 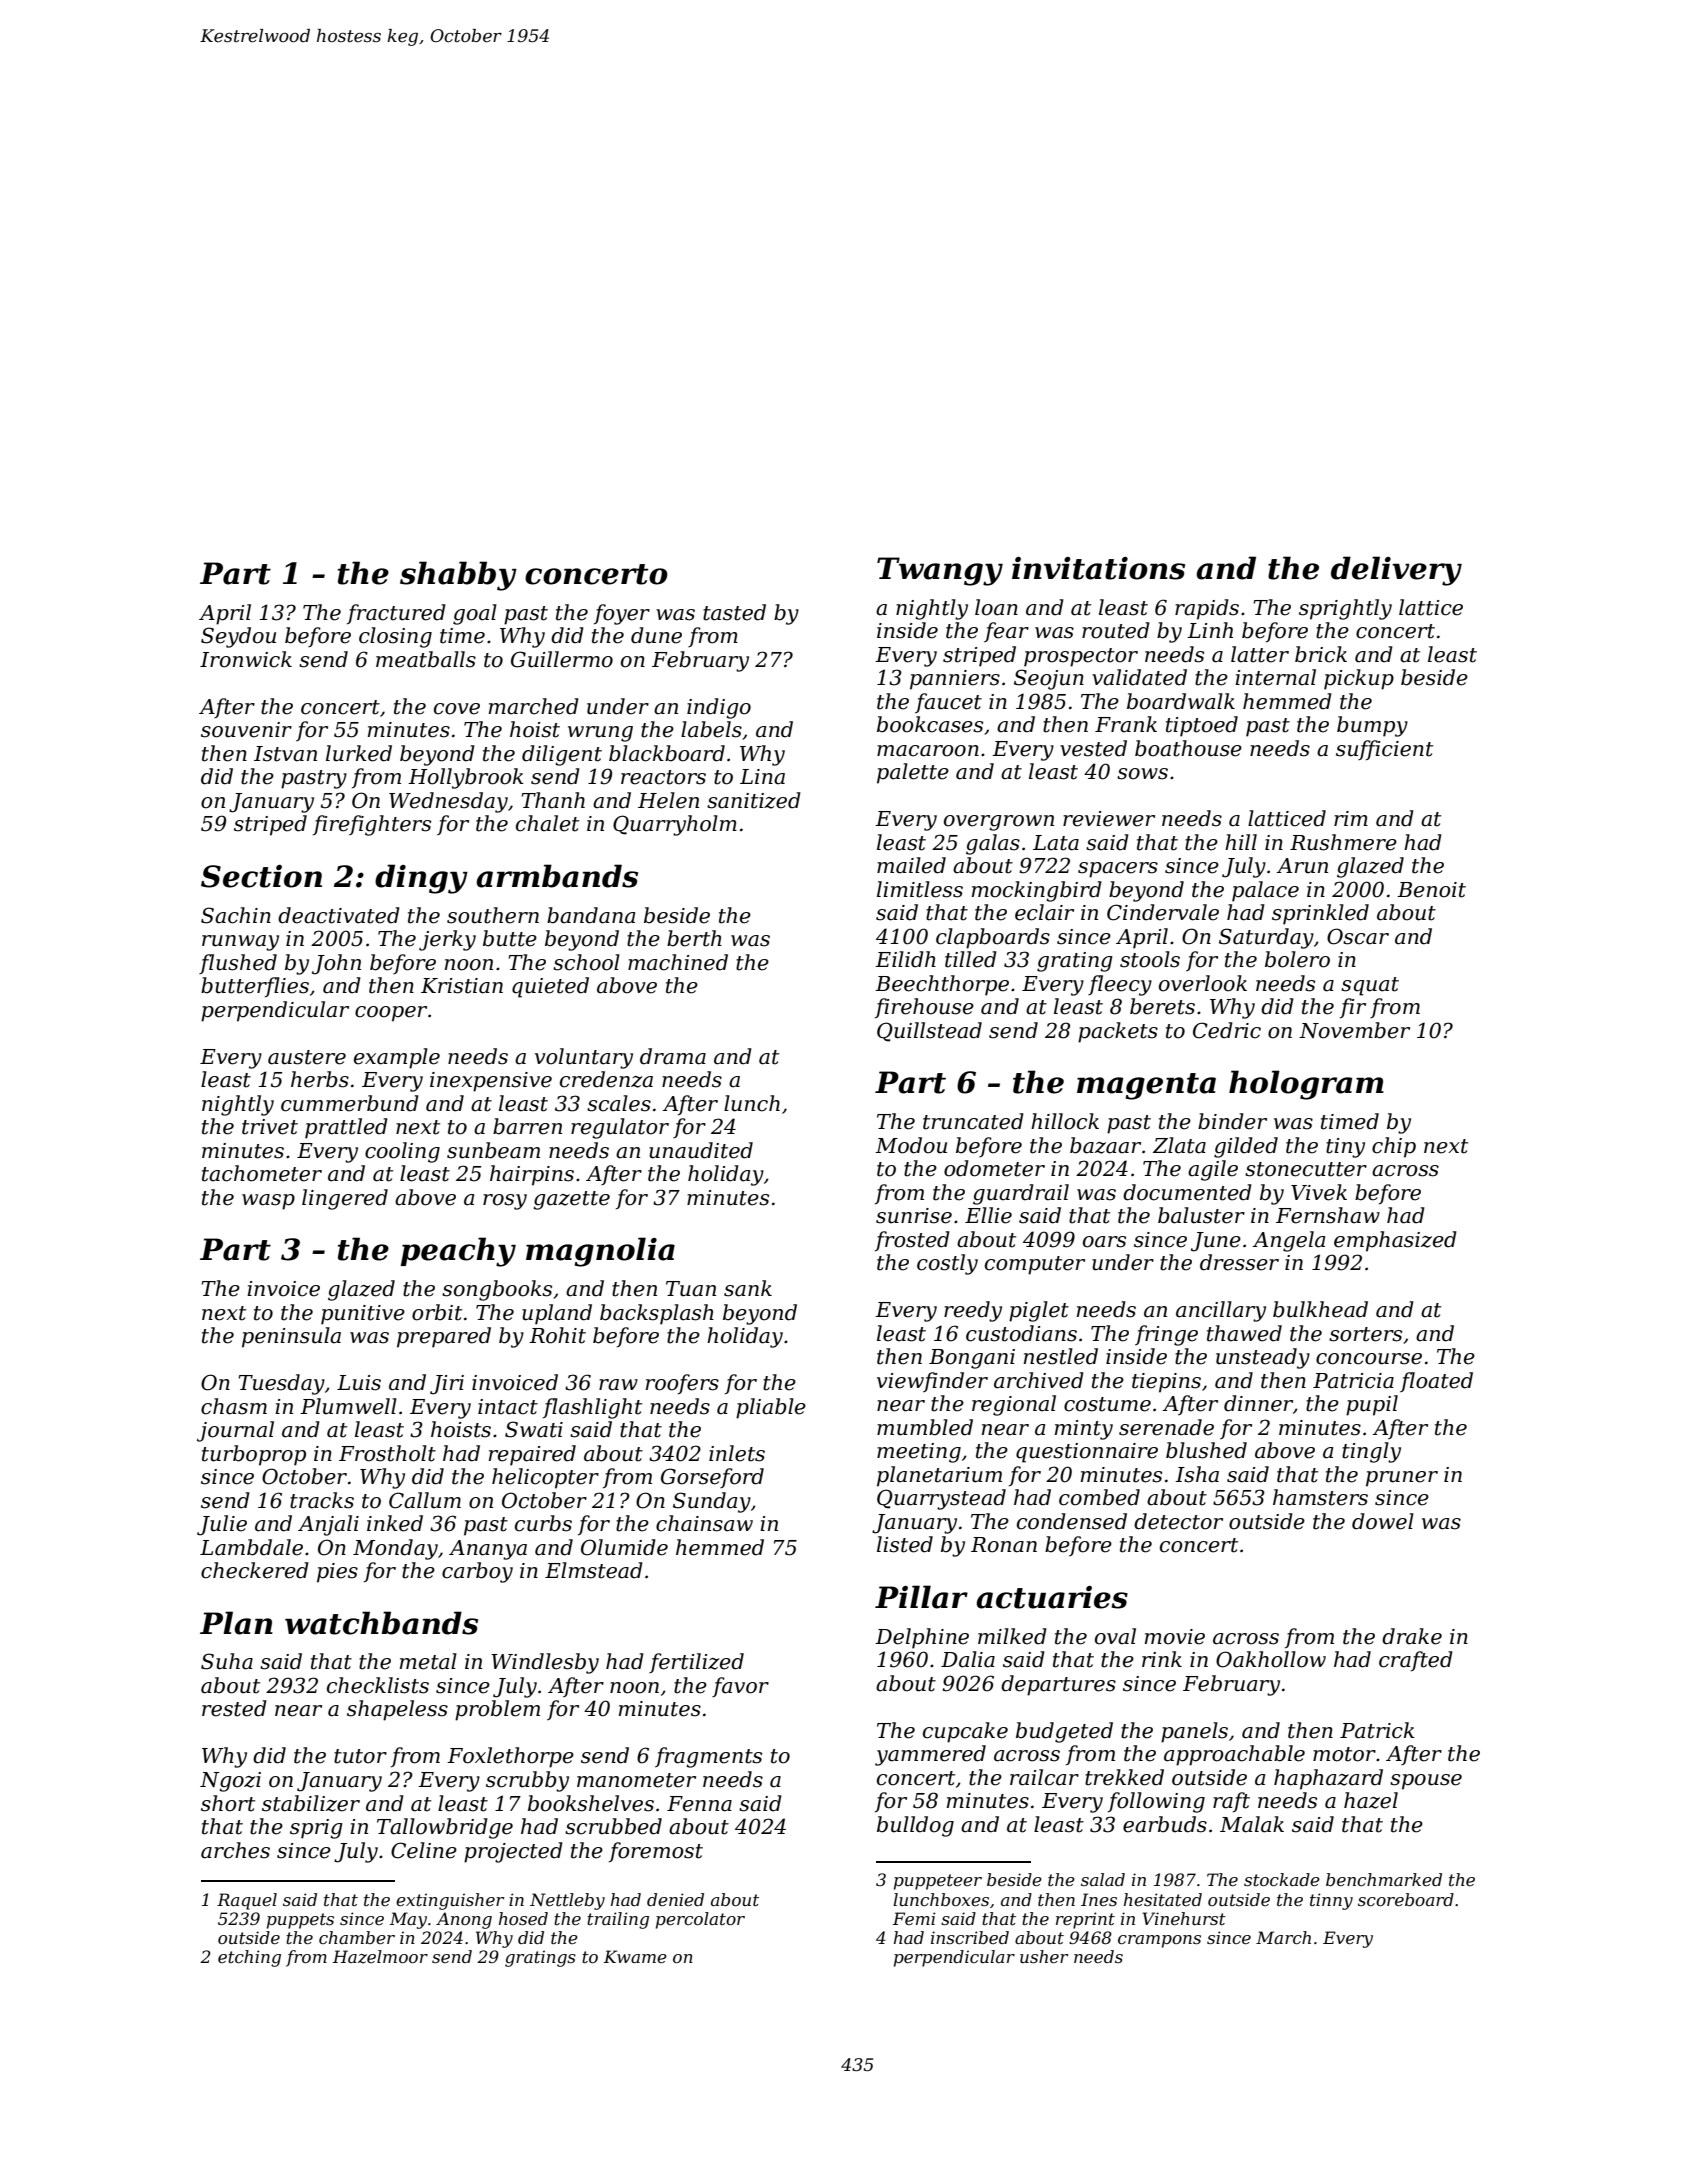 What do you see at coordinates (1351, 818) in the page?
I see `rim` at bounding box center [1351, 818].
